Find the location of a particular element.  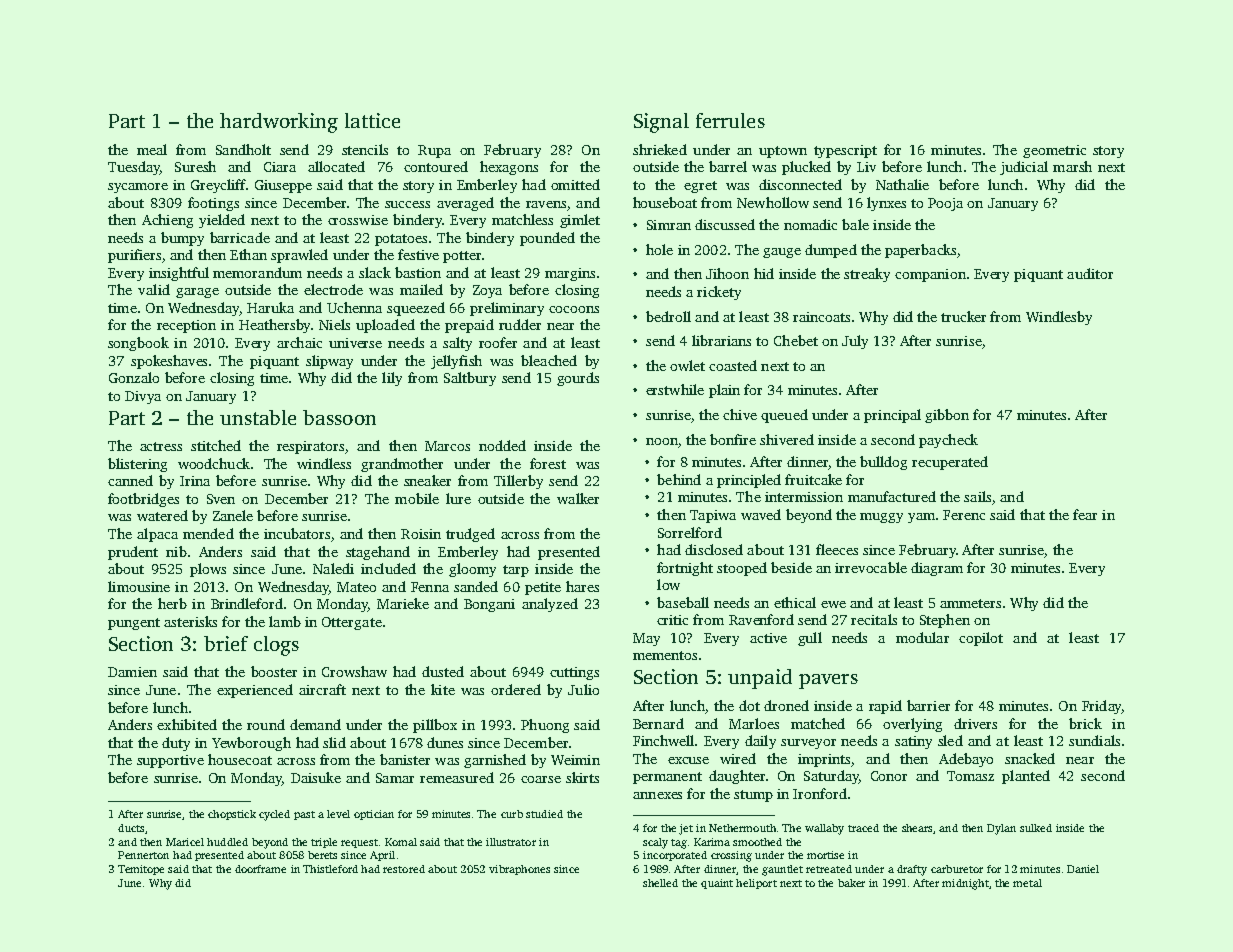

past is located at coordinates (304, 815).
